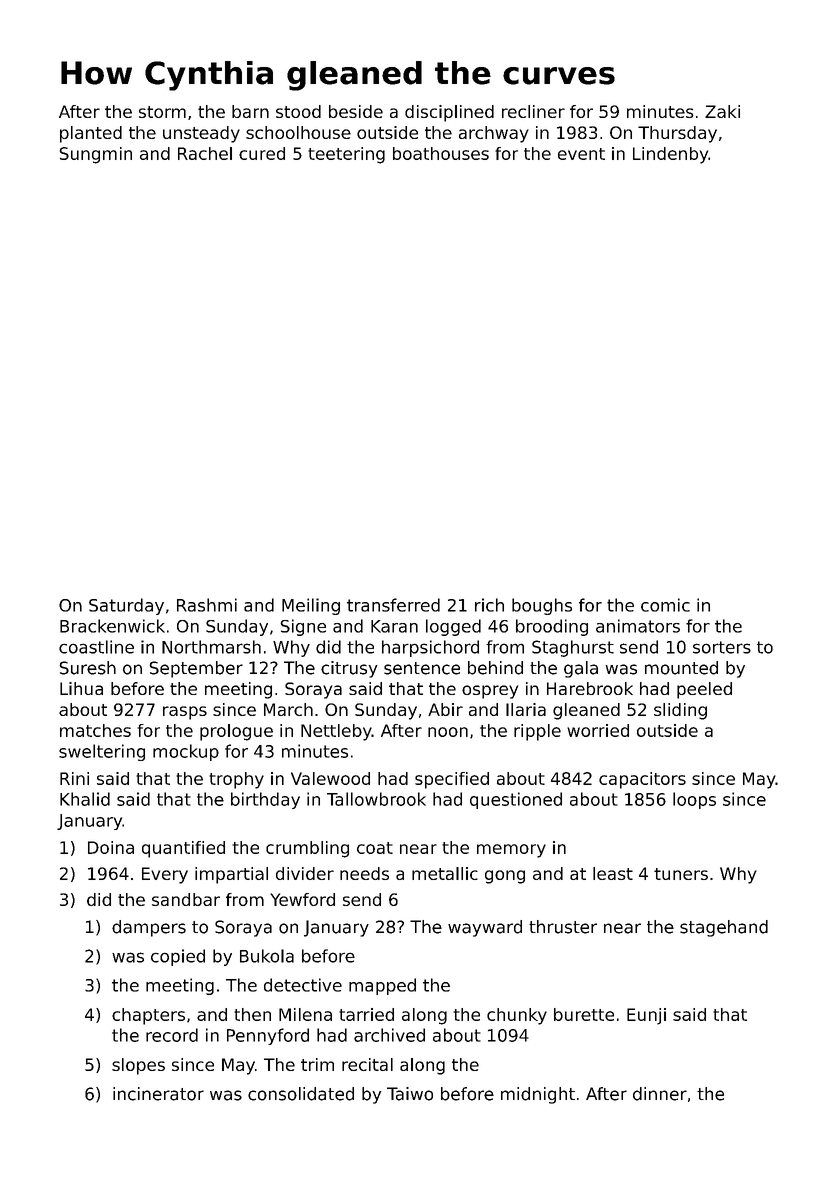 The height and width of the image is (1189, 838). What do you see at coordinates (665, 605) in the image?
I see `comic` at bounding box center [665, 605].
